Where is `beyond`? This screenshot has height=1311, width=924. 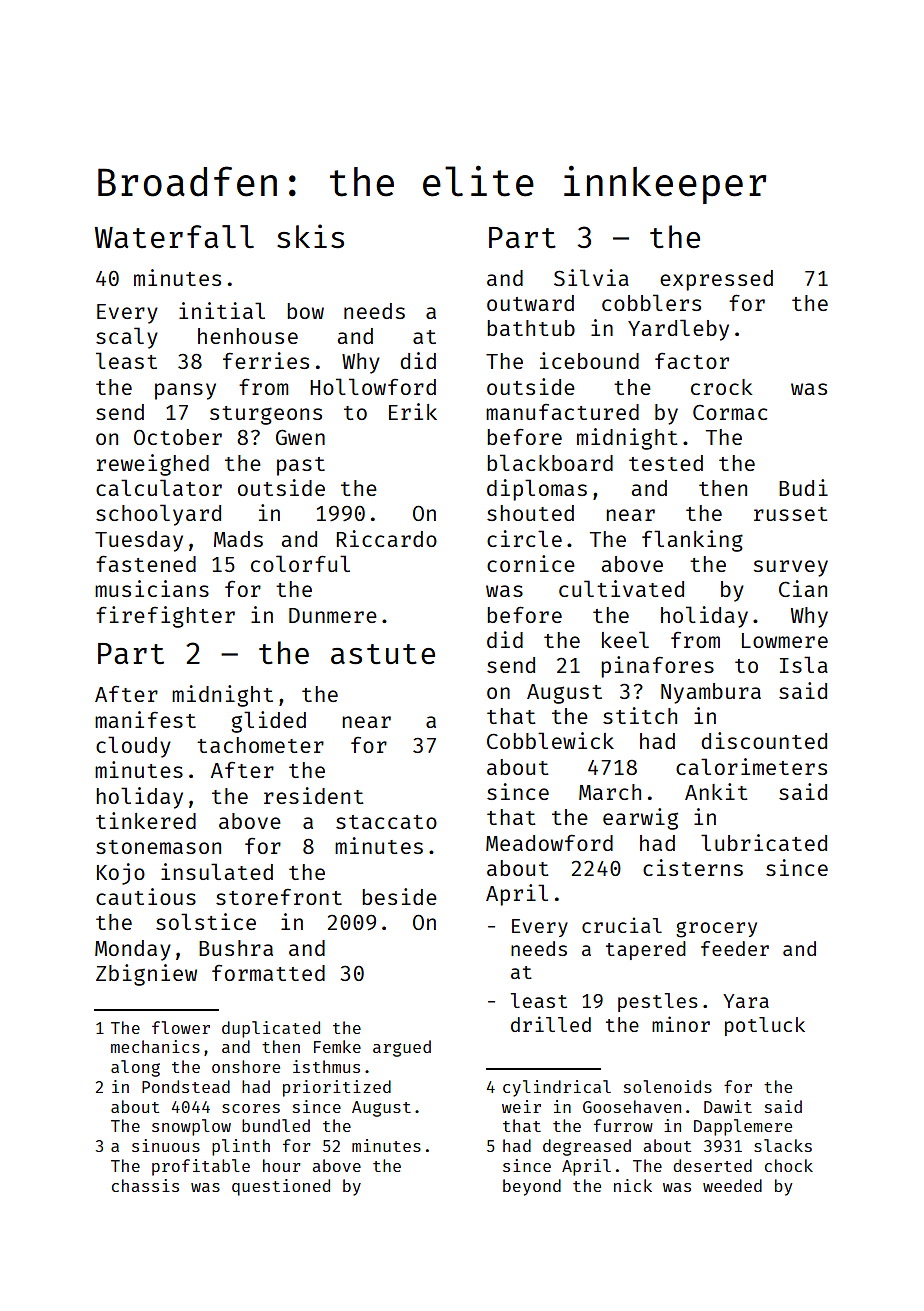
beyond is located at coordinates (532, 1187).
